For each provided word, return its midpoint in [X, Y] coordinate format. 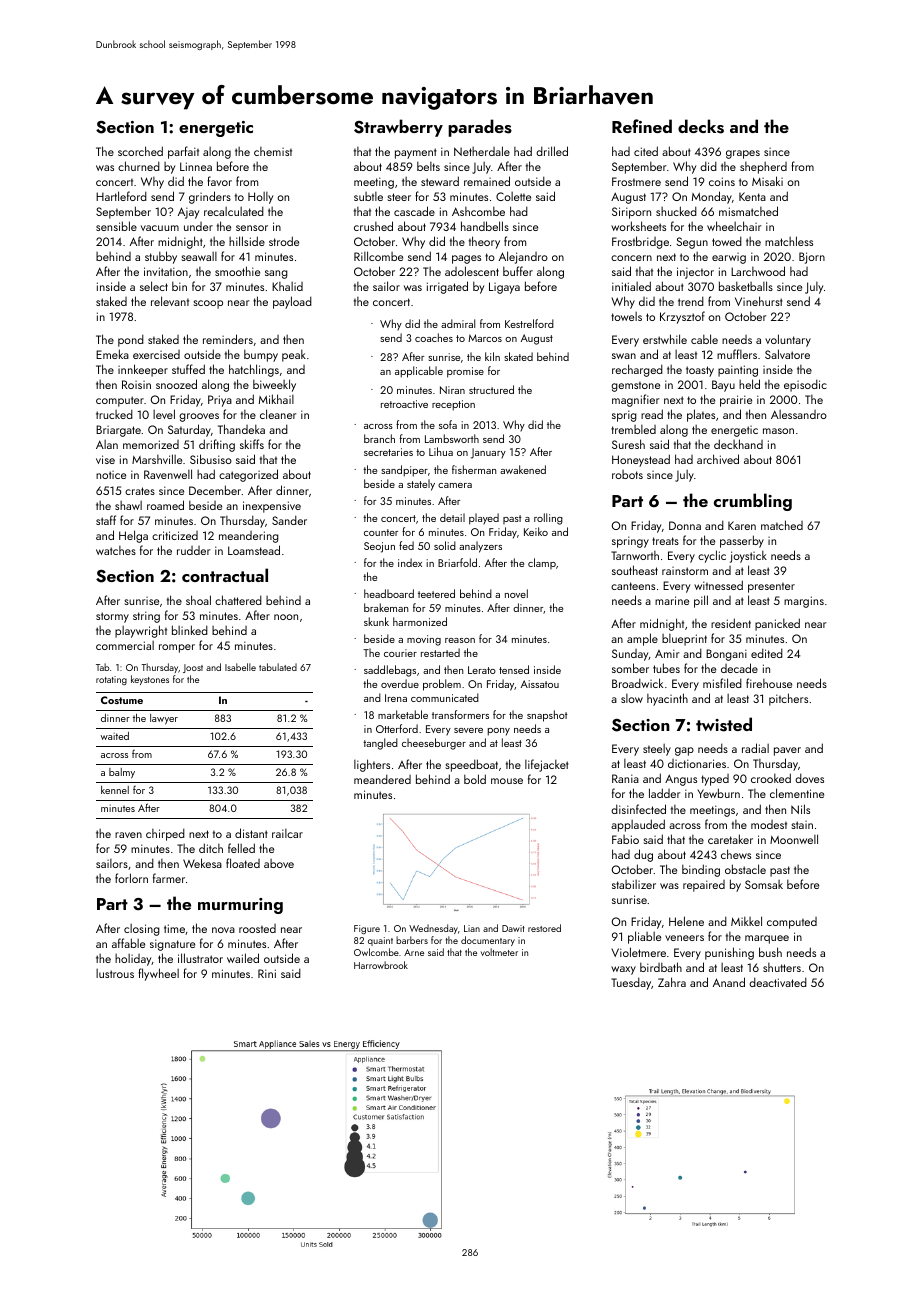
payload [292, 302]
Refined [642, 126]
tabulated [278, 667]
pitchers [788, 699]
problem [442, 685]
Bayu [723, 386]
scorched [140, 151]
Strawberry [398, 128]
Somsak [764, 884]
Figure [367, 929]
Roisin [136, 384]
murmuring [240, 906]
